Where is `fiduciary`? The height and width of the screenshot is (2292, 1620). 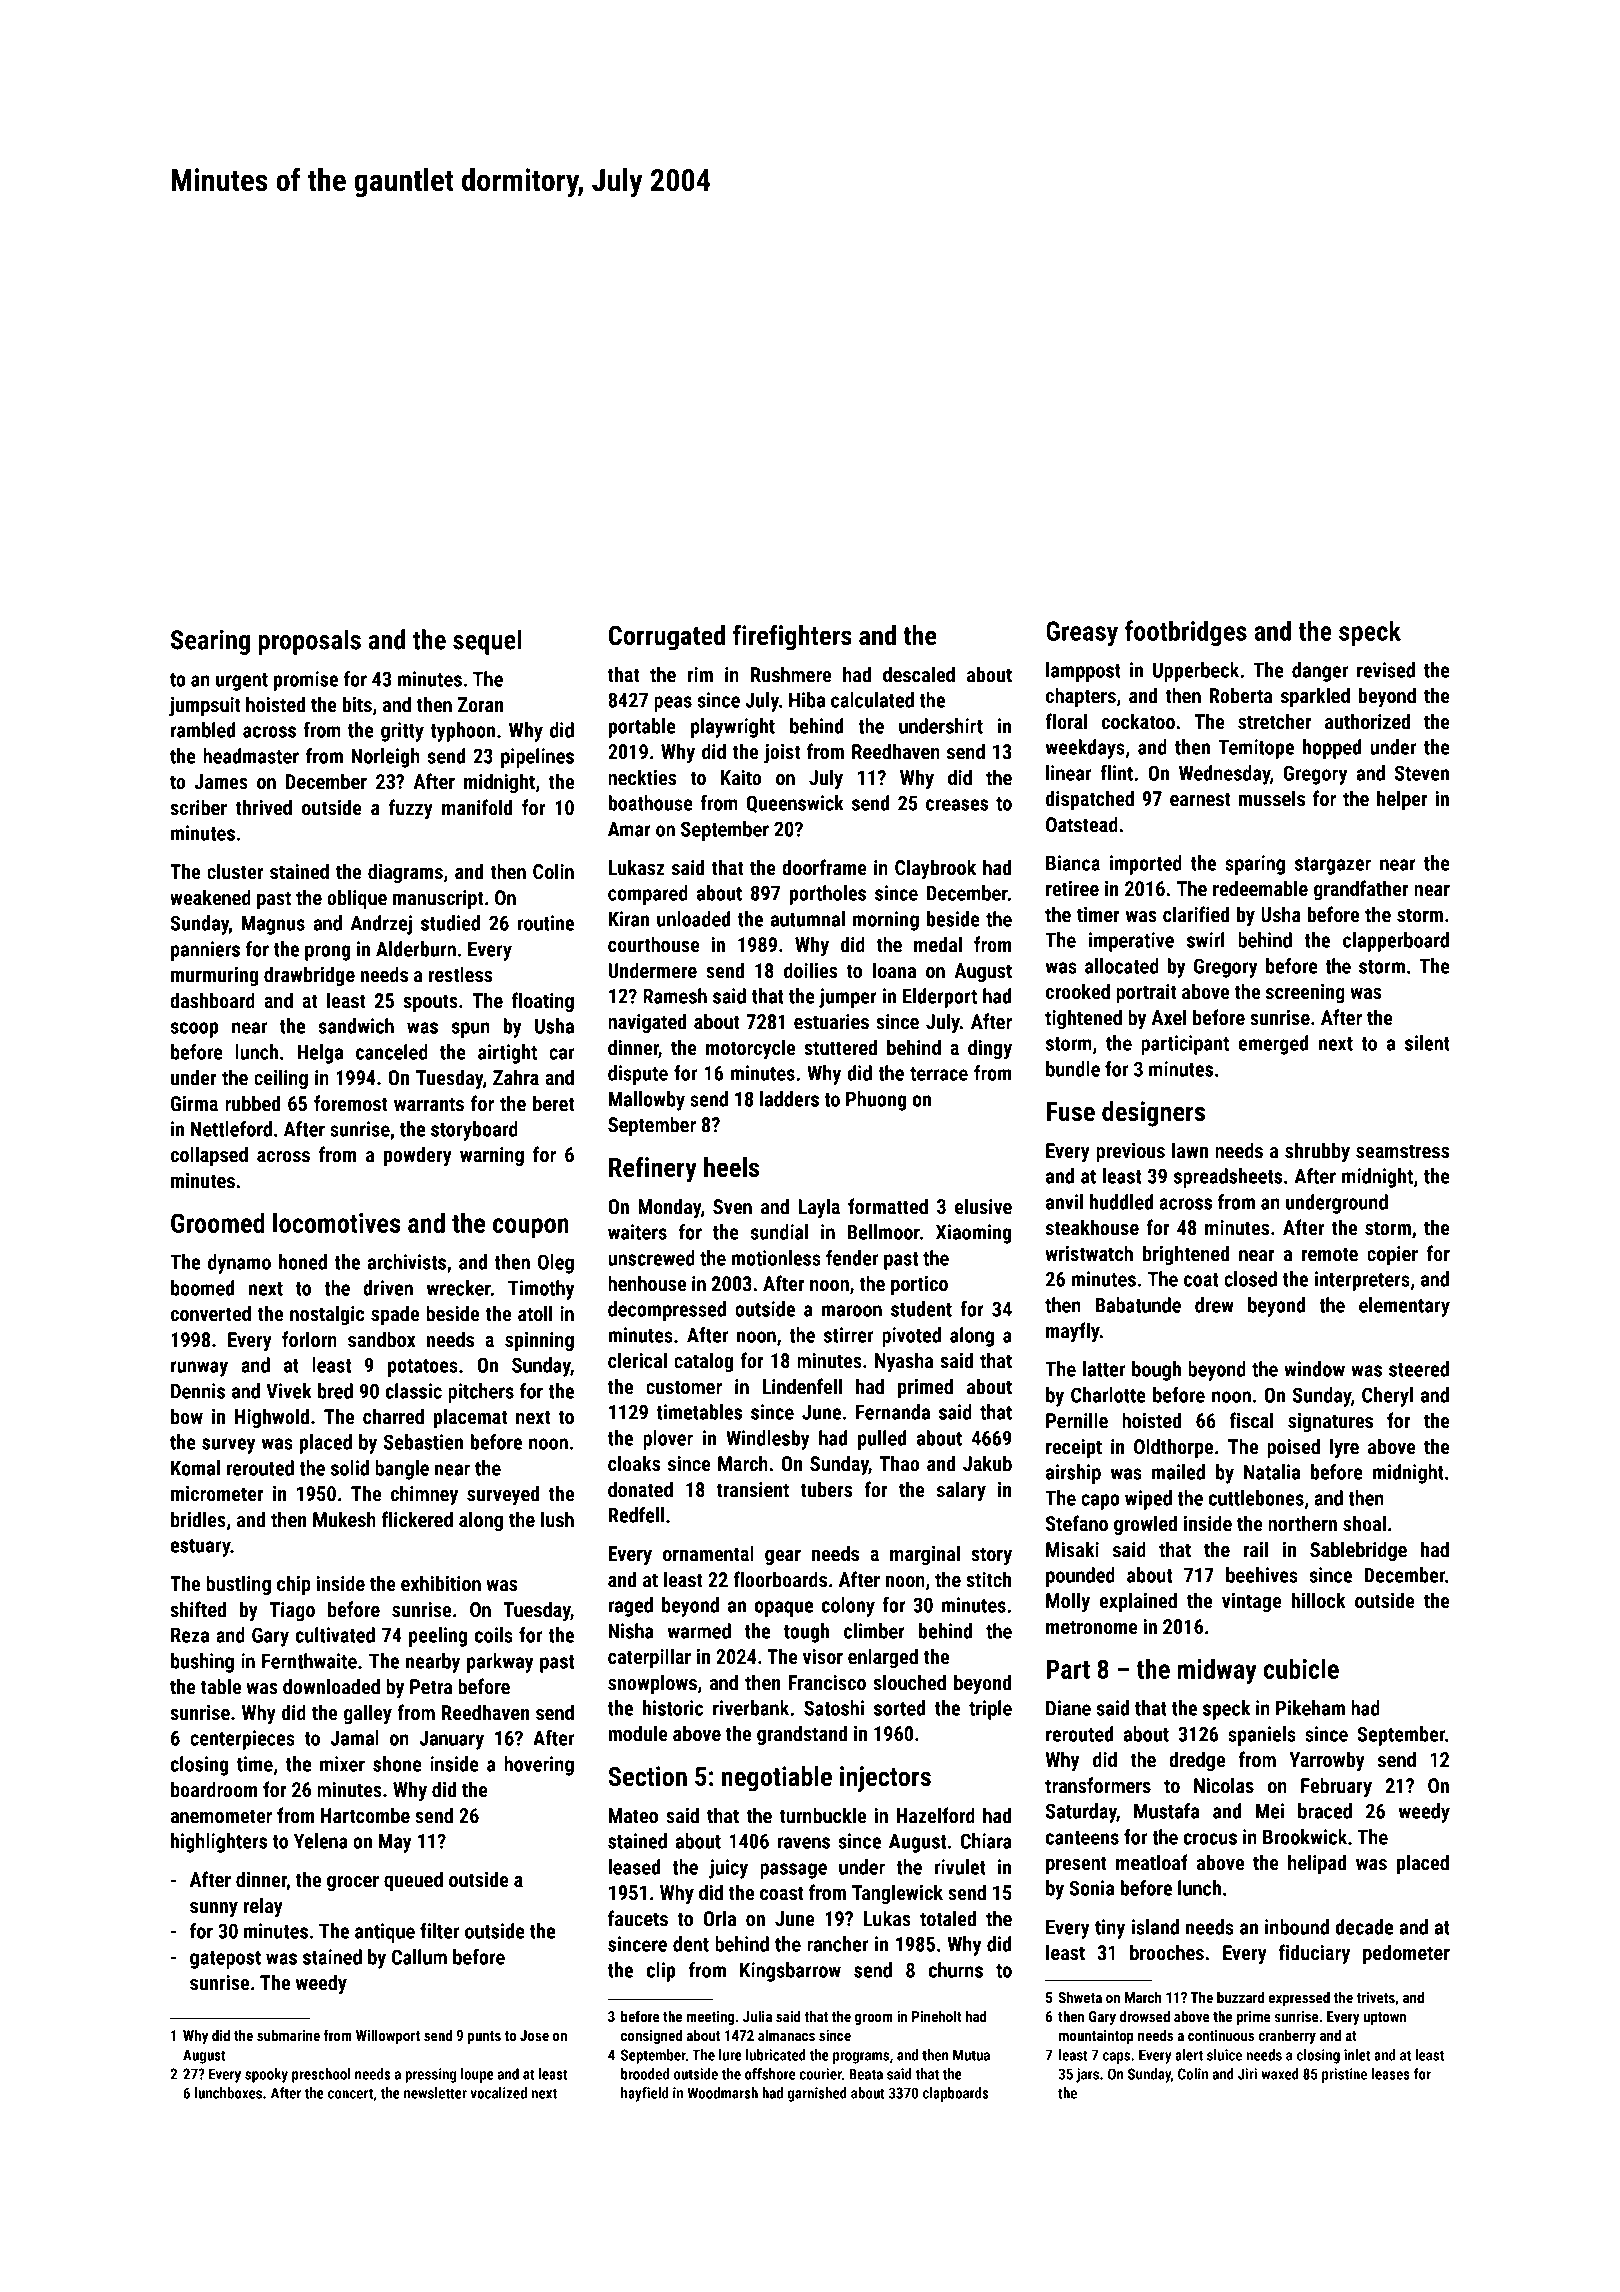
fiduciary is located at coordinates (1314, 1954).
